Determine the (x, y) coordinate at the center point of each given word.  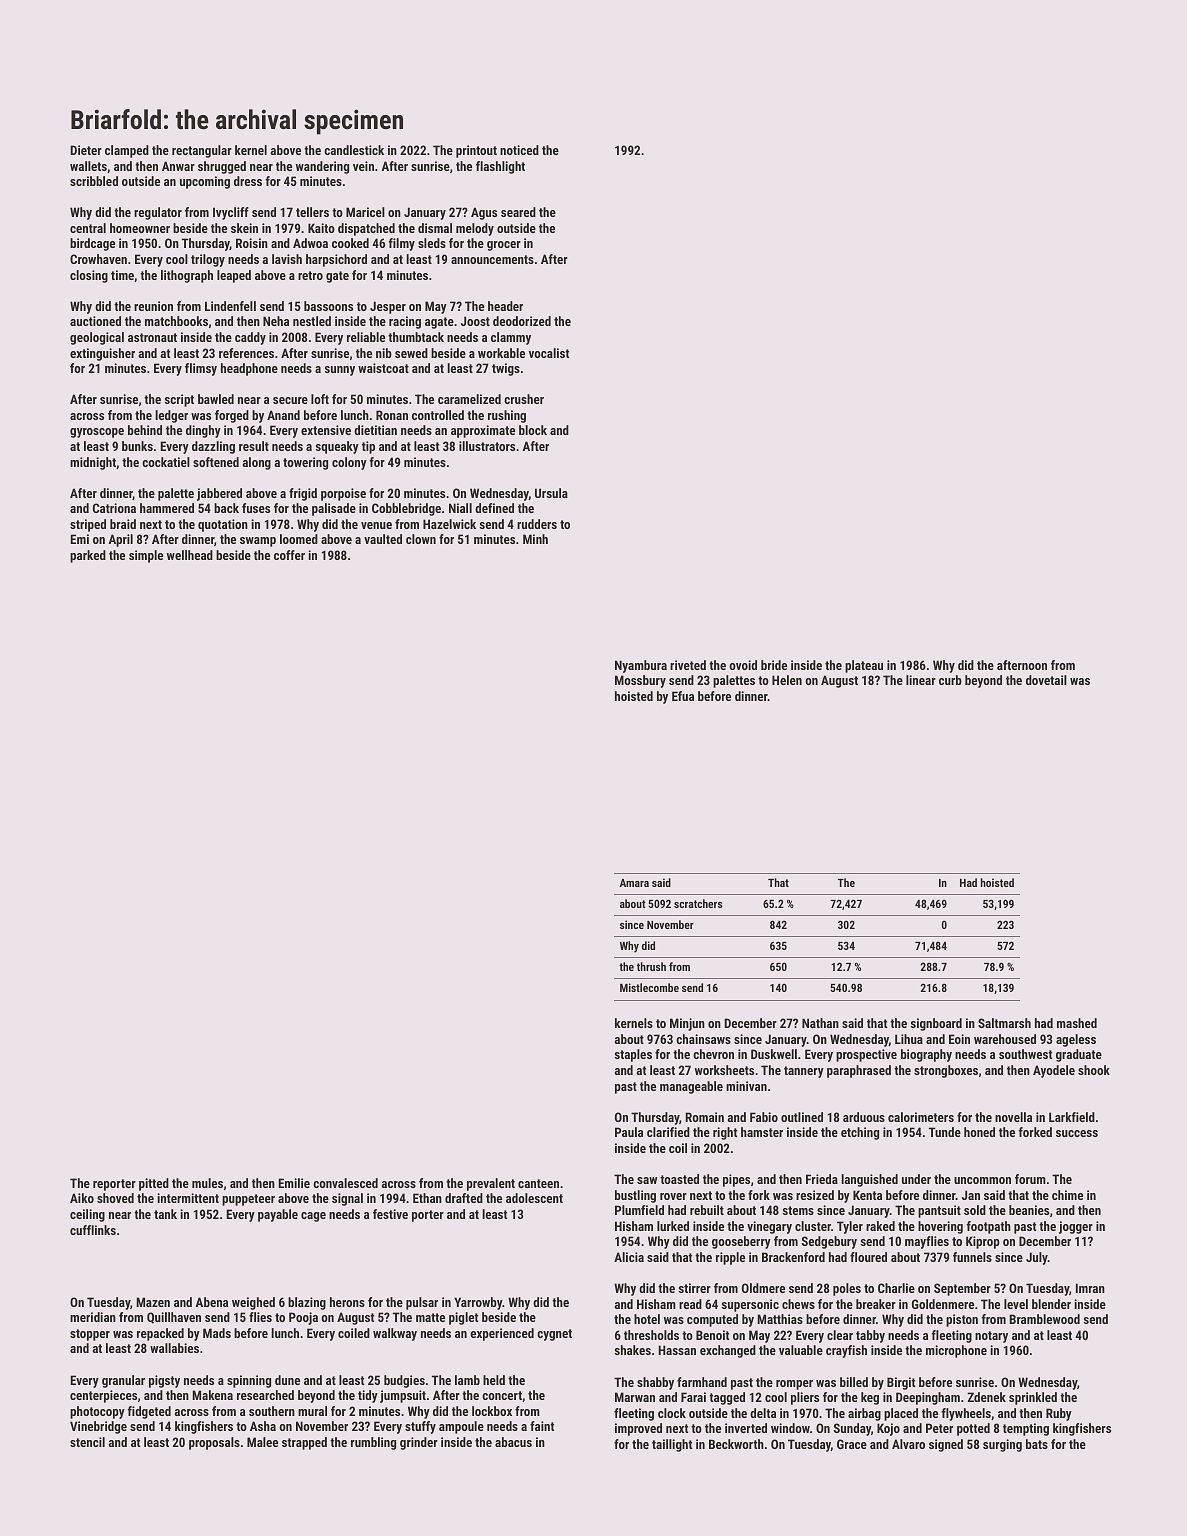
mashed (1077, 1023)
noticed (519, 150)
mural (312, 1411)
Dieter (86, 150)
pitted (154, 1184)
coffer (289, 555)
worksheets (724, 1070)
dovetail (1046, 680)
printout (476, 151)
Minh (535, 539)
